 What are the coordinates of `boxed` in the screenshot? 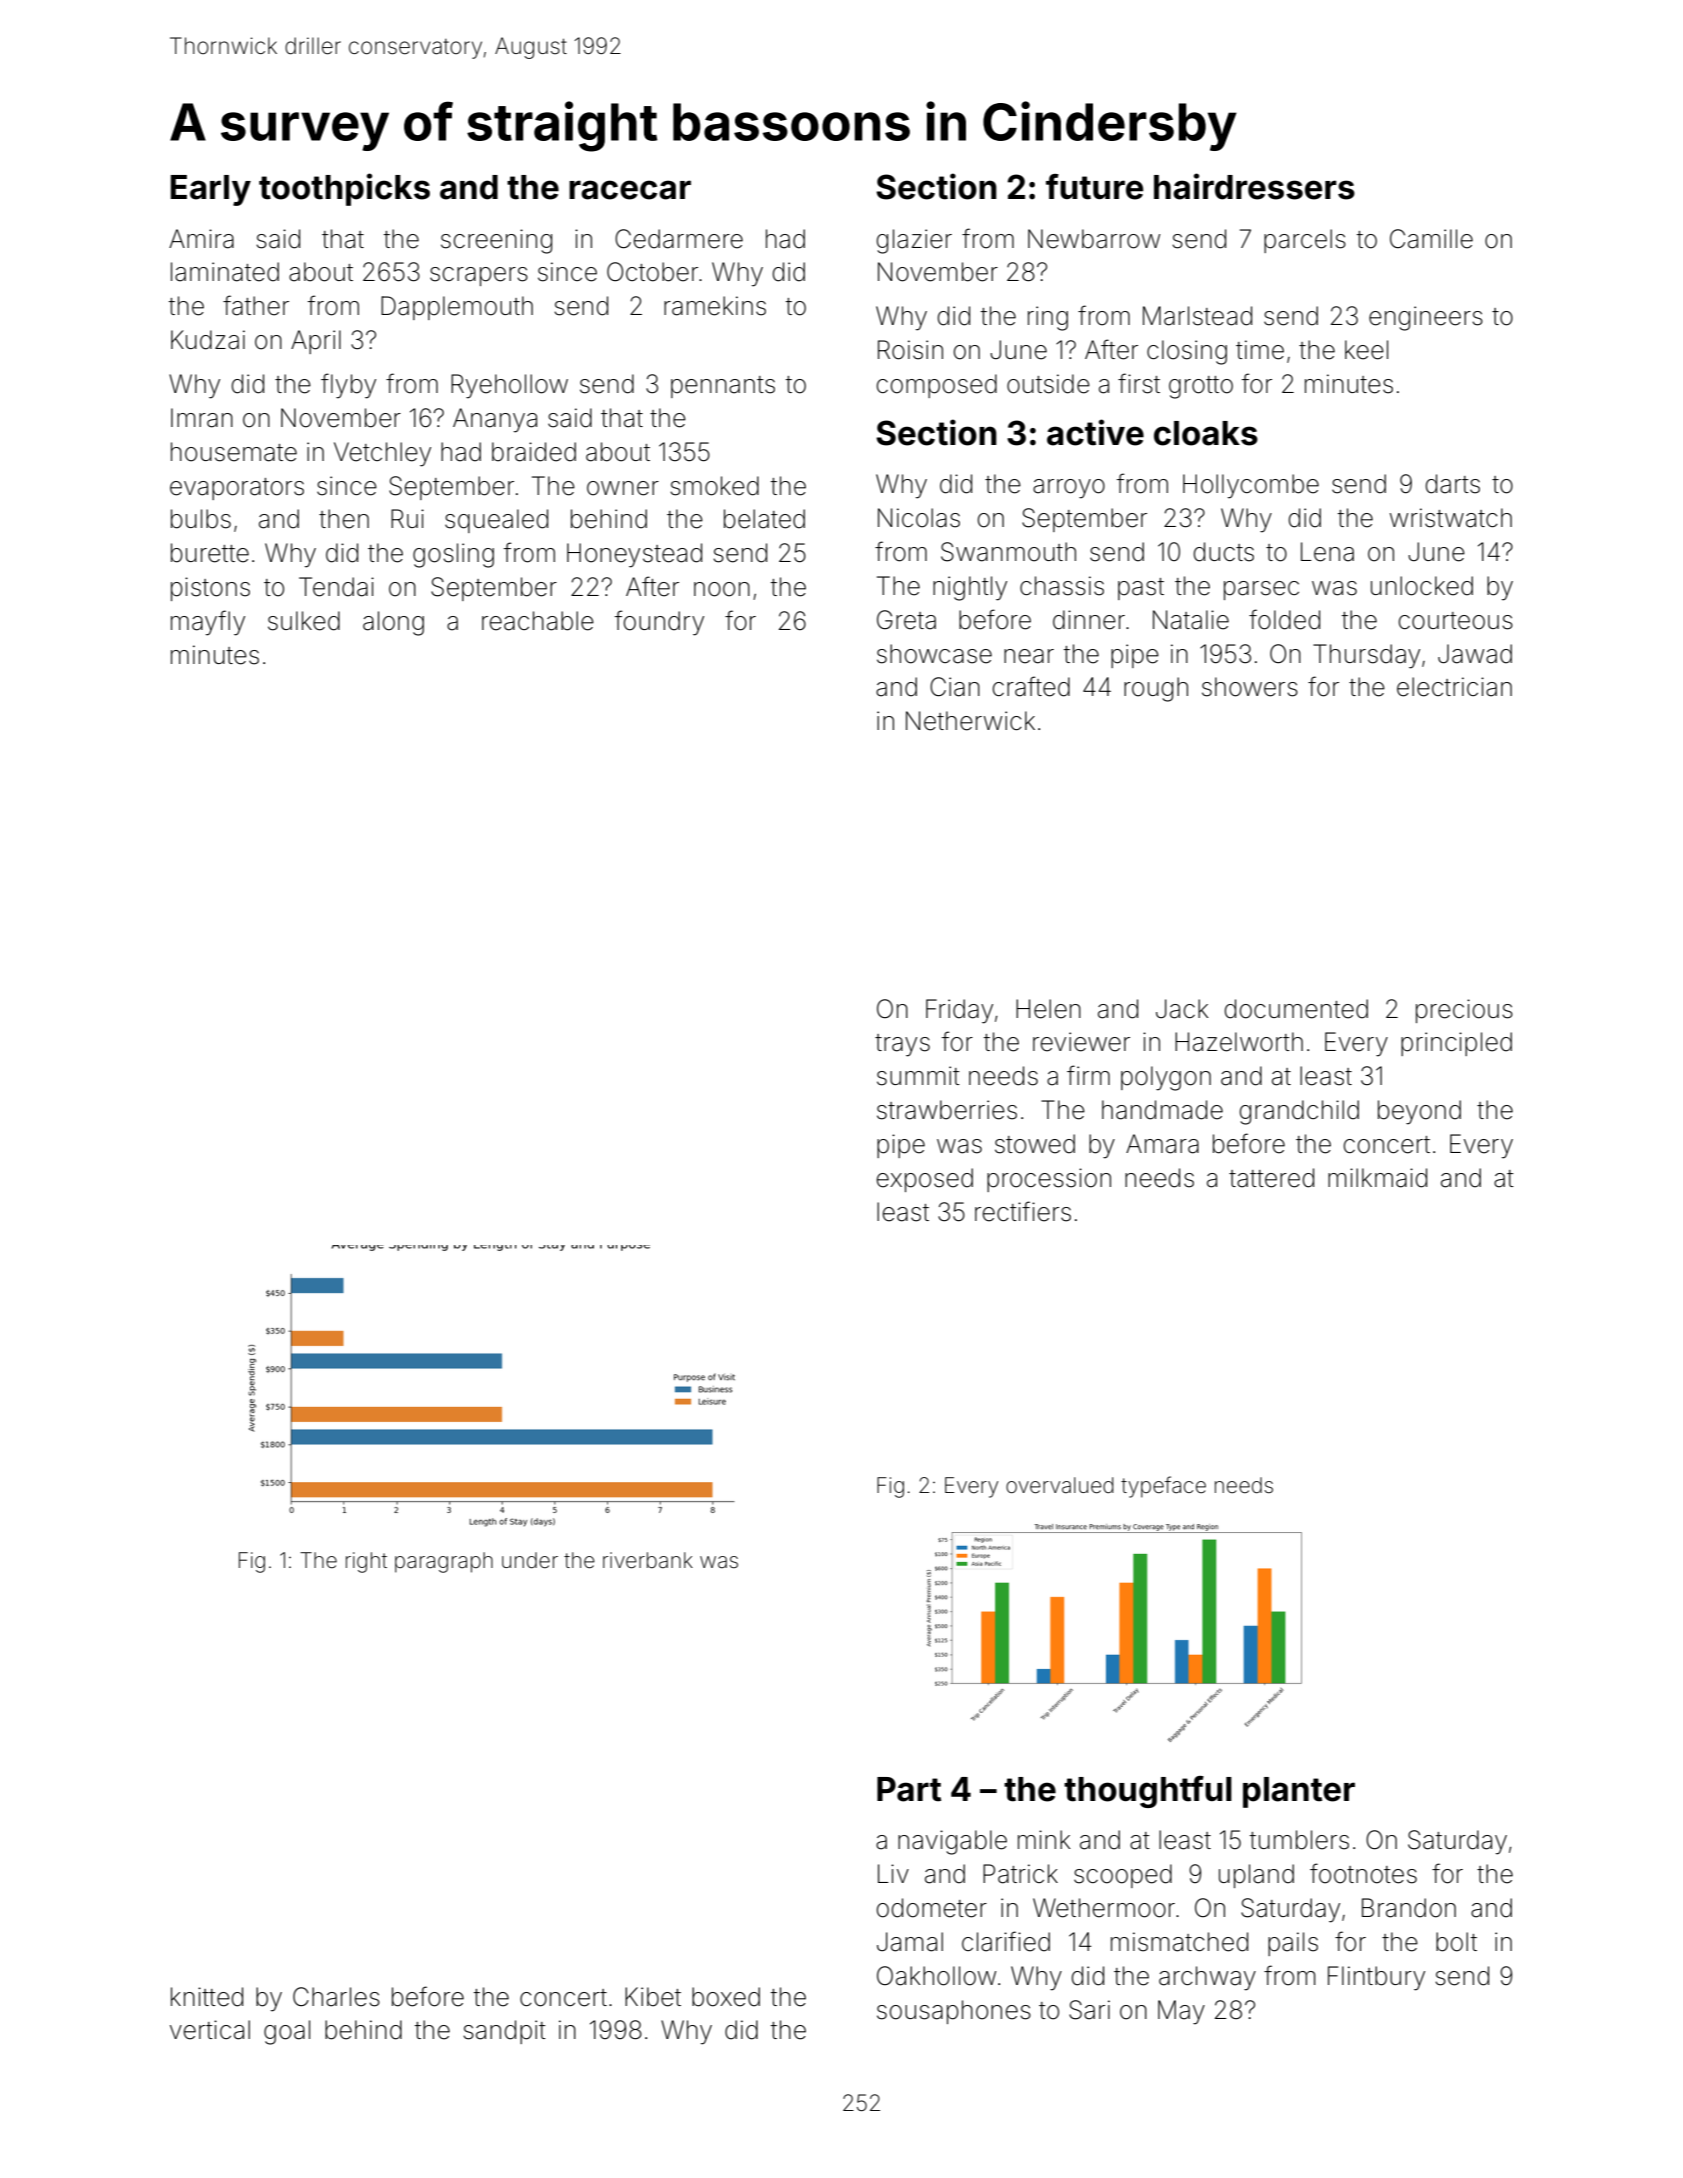 It's located at (726, 1997).
